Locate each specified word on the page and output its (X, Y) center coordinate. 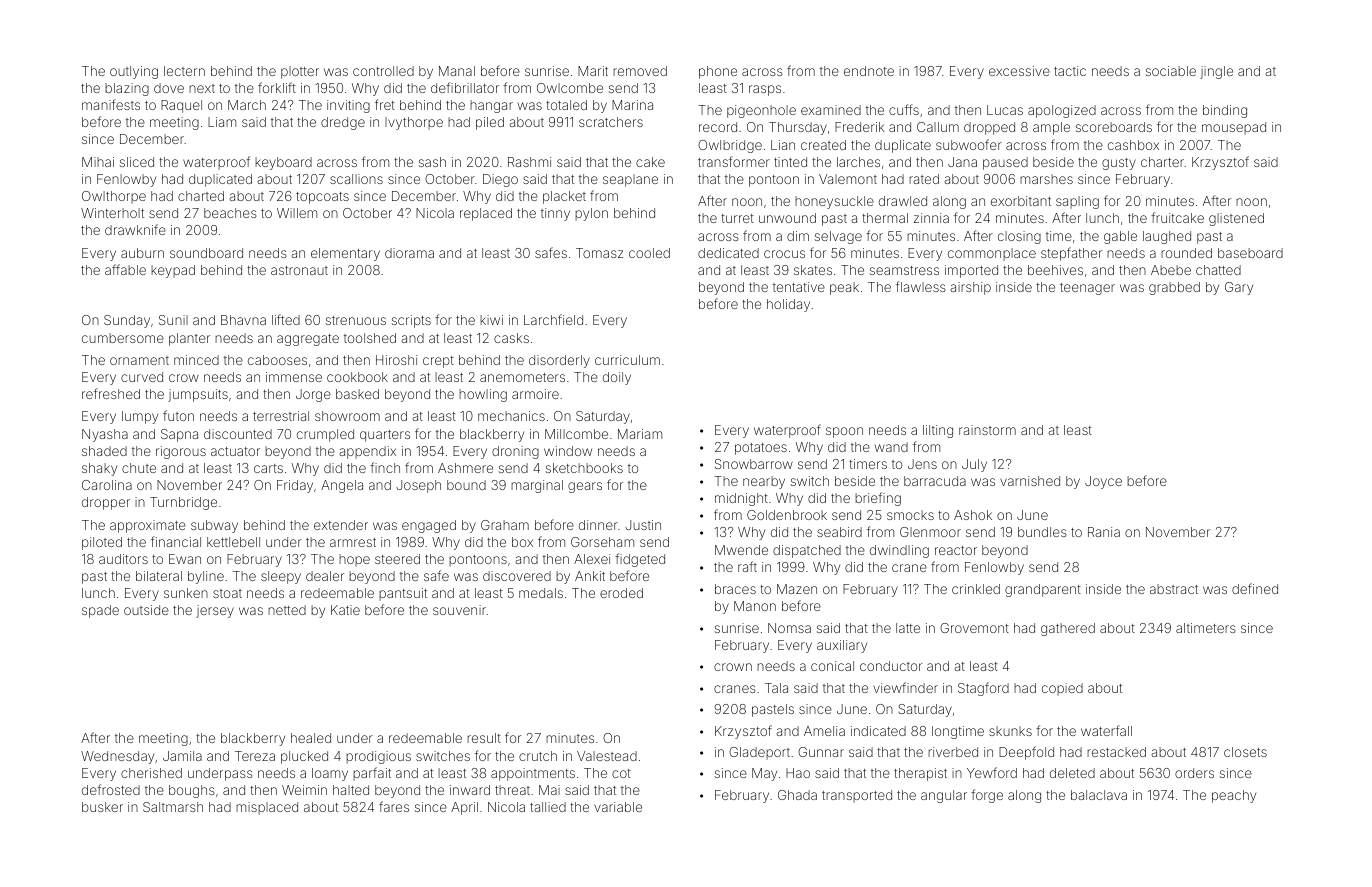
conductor (891, 666)
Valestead (607, 756)
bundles (1042, 532)
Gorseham (602, 542)
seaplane (630, 180)
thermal (885, 218)
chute (139, 468)
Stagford (983, 689)
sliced (137, 162)
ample (1051, 128)
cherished (151, 773)
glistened (1236, 219)
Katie (345, 610)
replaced (486, 214)
